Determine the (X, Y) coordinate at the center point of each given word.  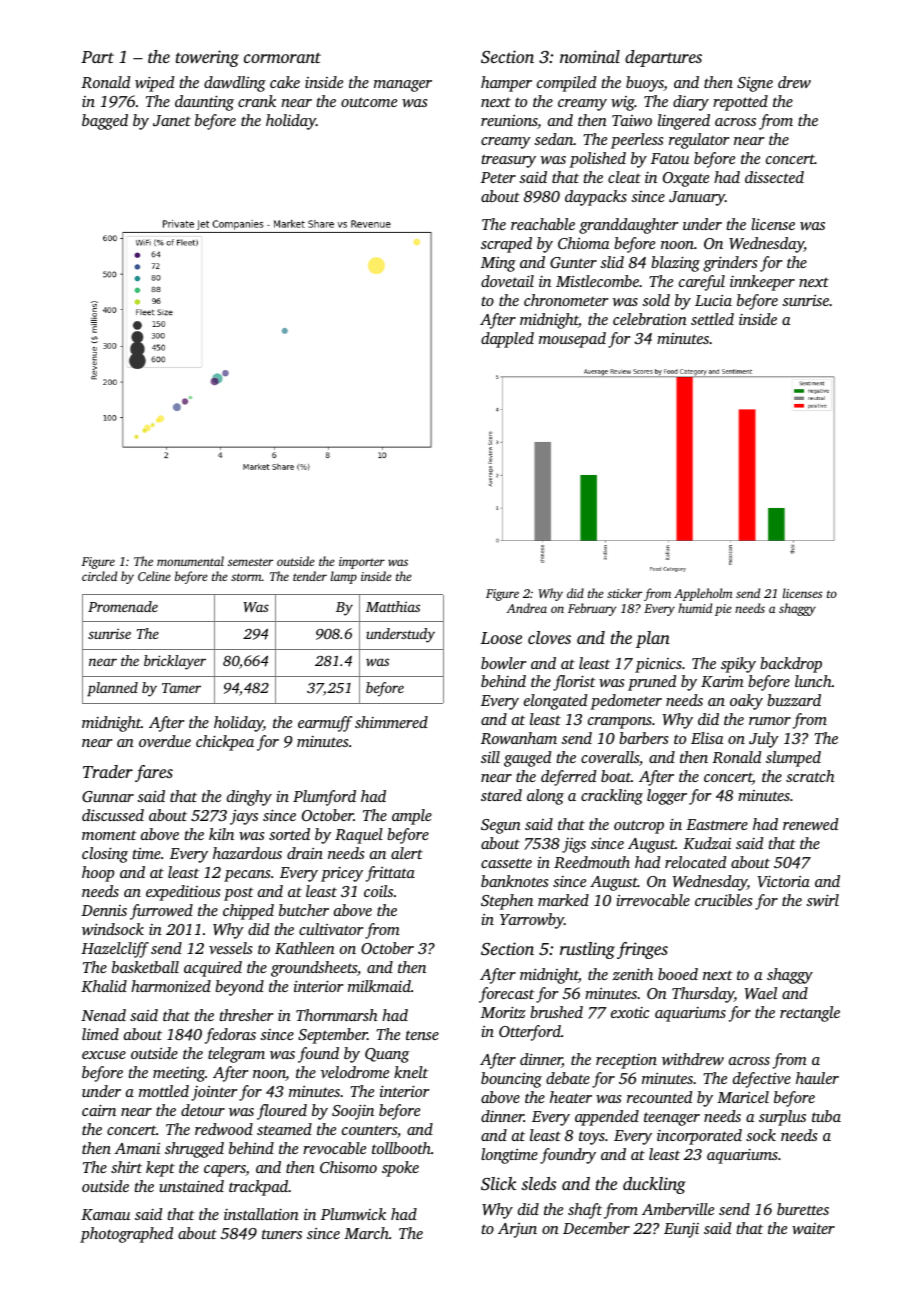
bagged (105, 122)
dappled (507, 340)
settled (712, 319)
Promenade (123, 606)
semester (250, 562)
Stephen (507, 902)
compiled (566, 84)
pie (723, 610)
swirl (822, 900)
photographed (126, 1235)
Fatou (670, 158)
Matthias (393, 606)
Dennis (104, 910)
